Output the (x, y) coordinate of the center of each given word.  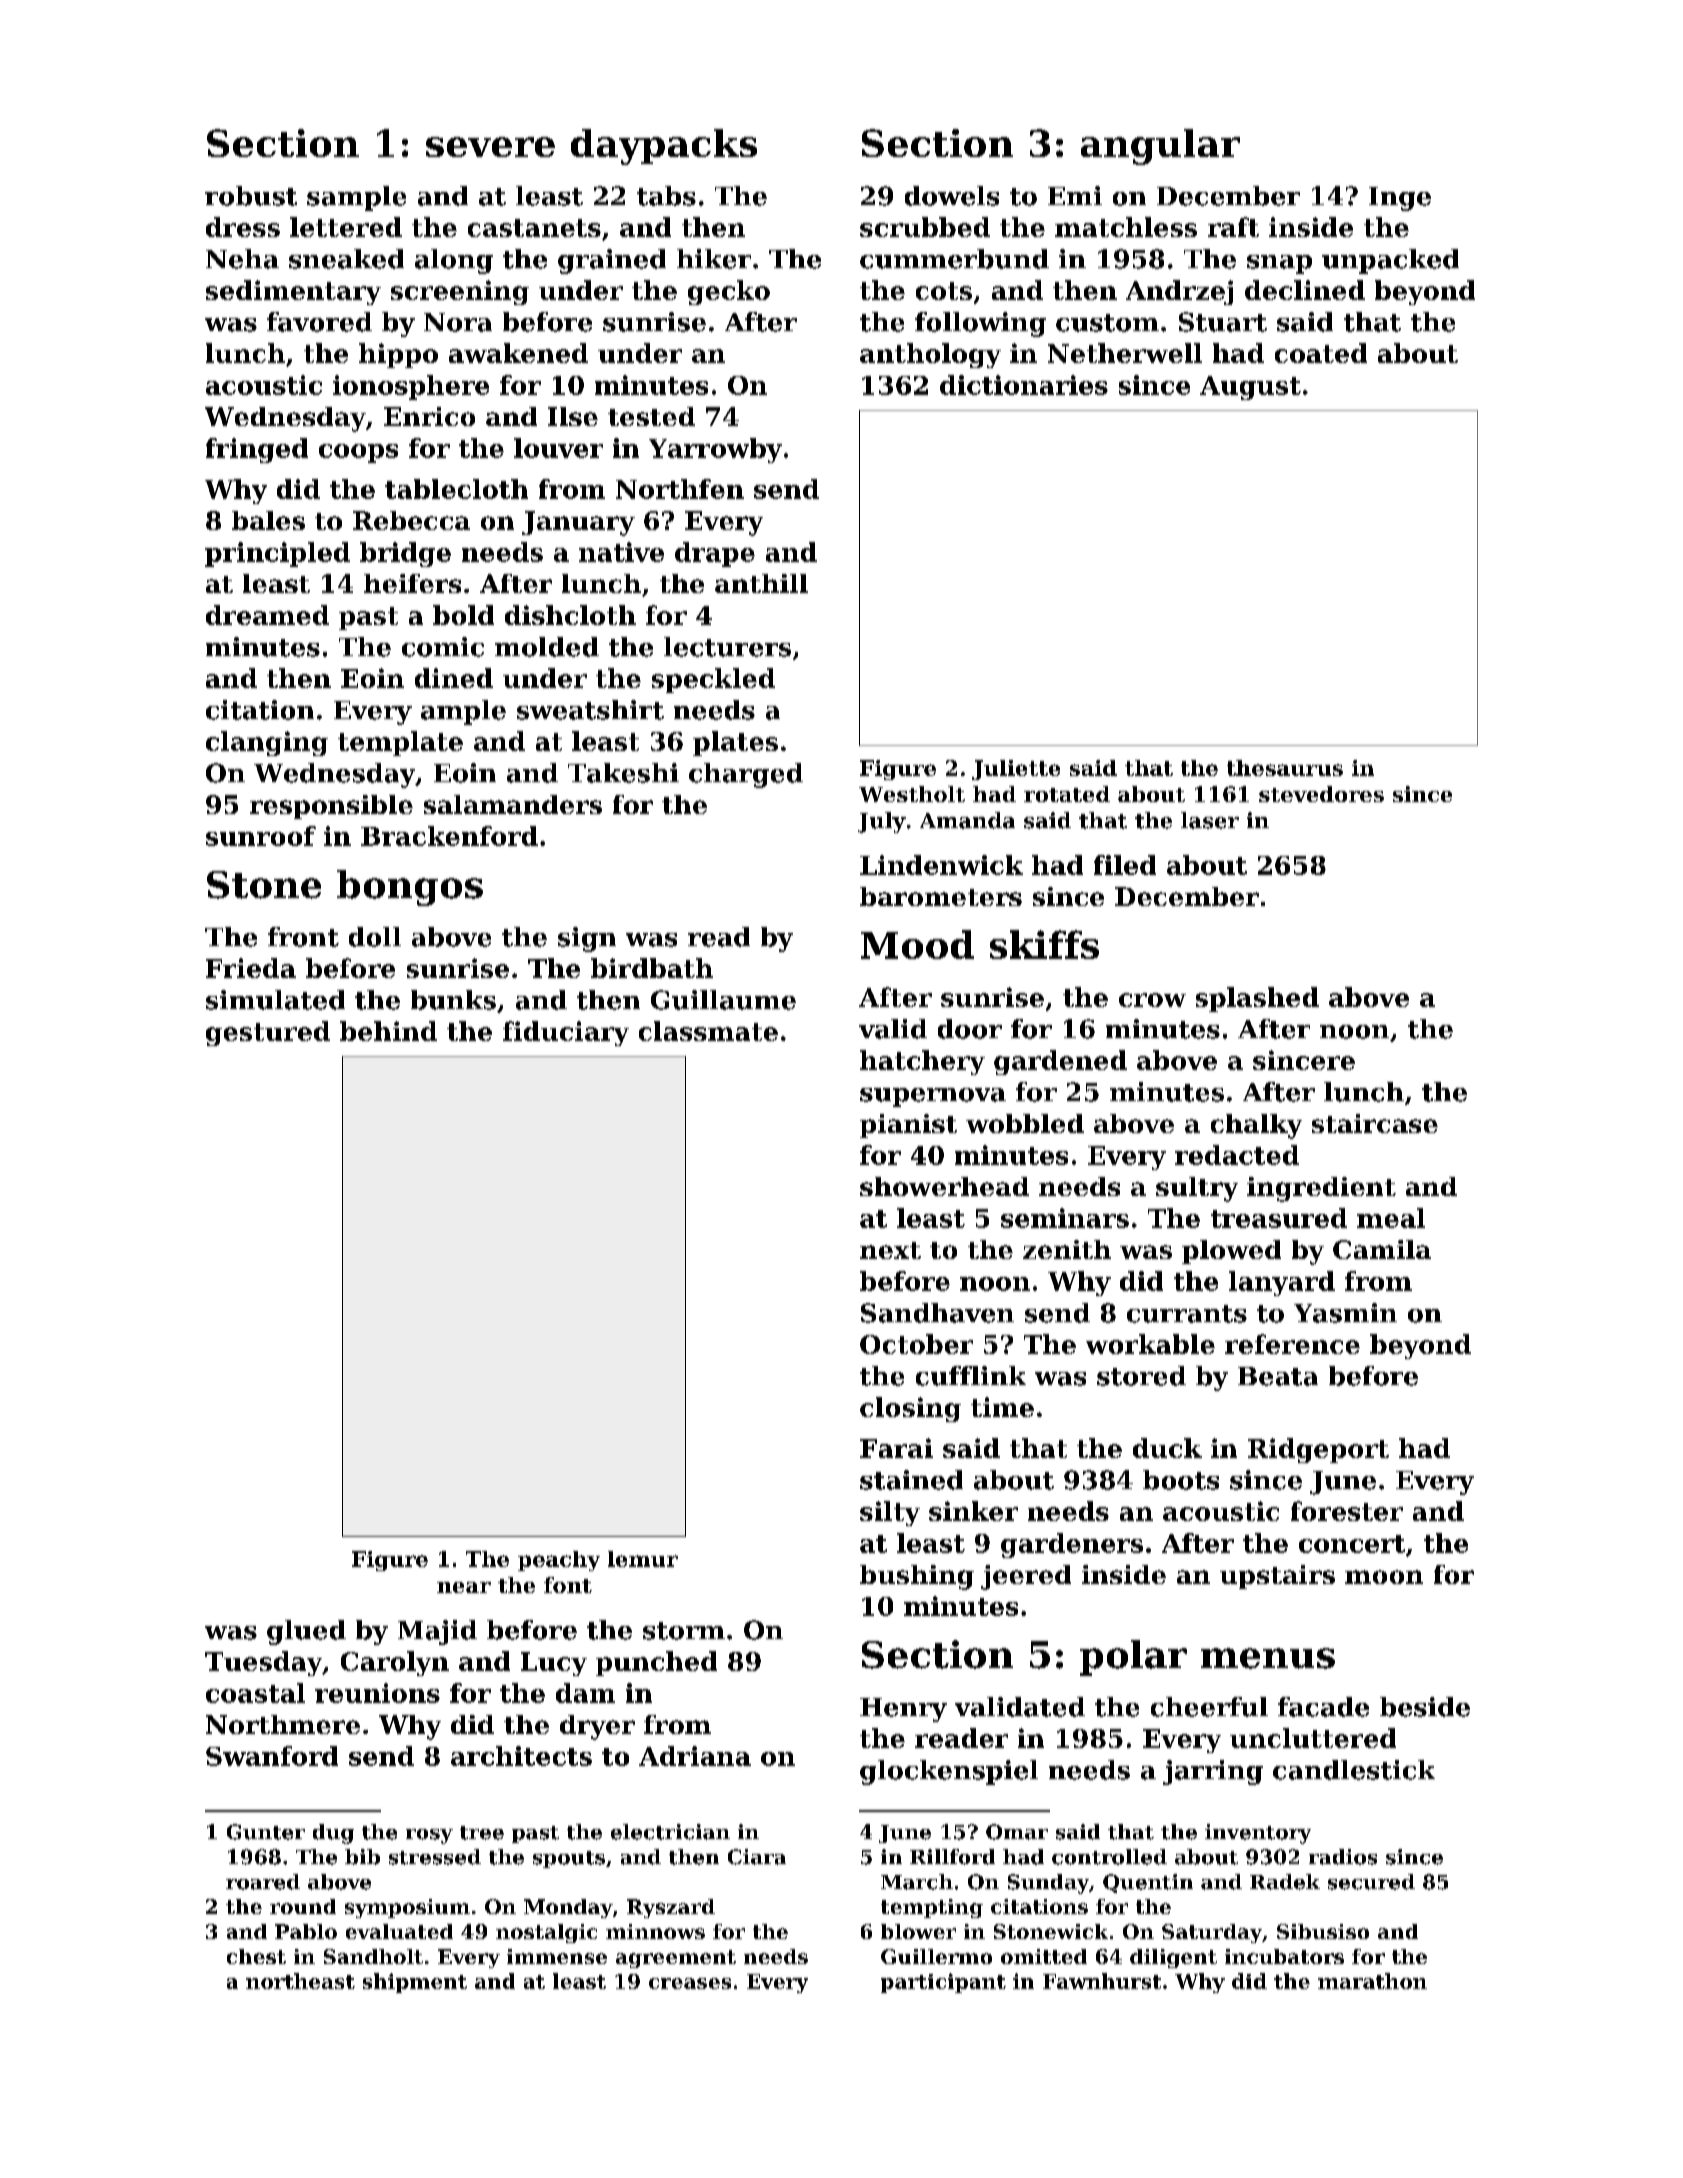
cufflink (971, 1376)
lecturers (727, 647)
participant (943, 1983)
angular (1160, 147)
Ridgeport (1318, 1450)
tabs (666, 196)
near (464, 1587)
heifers (412, 583)
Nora (458, 322)
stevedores (1321, 794)
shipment (415, 1983)
